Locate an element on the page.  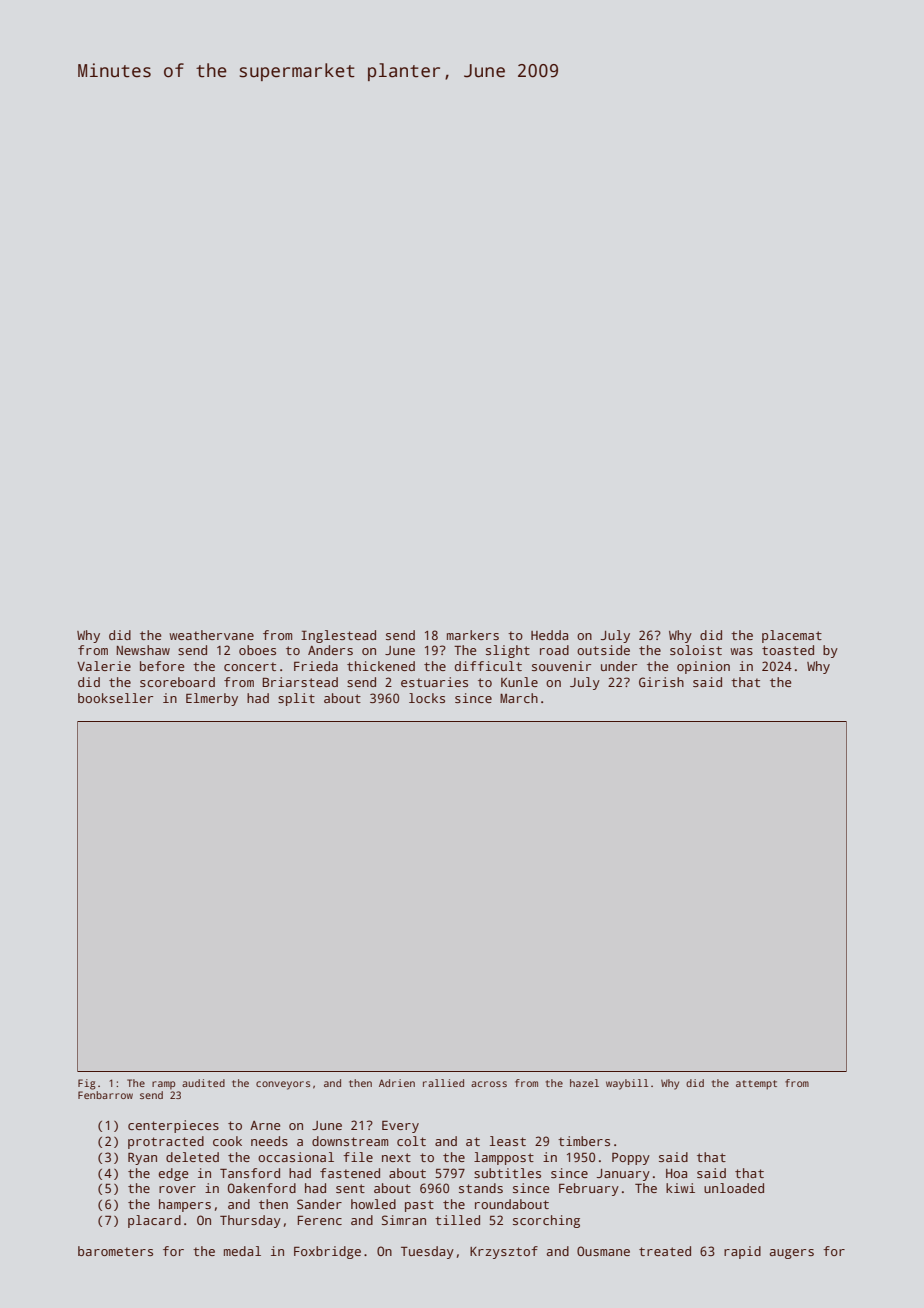
March is located at coordinates (519, 698).
